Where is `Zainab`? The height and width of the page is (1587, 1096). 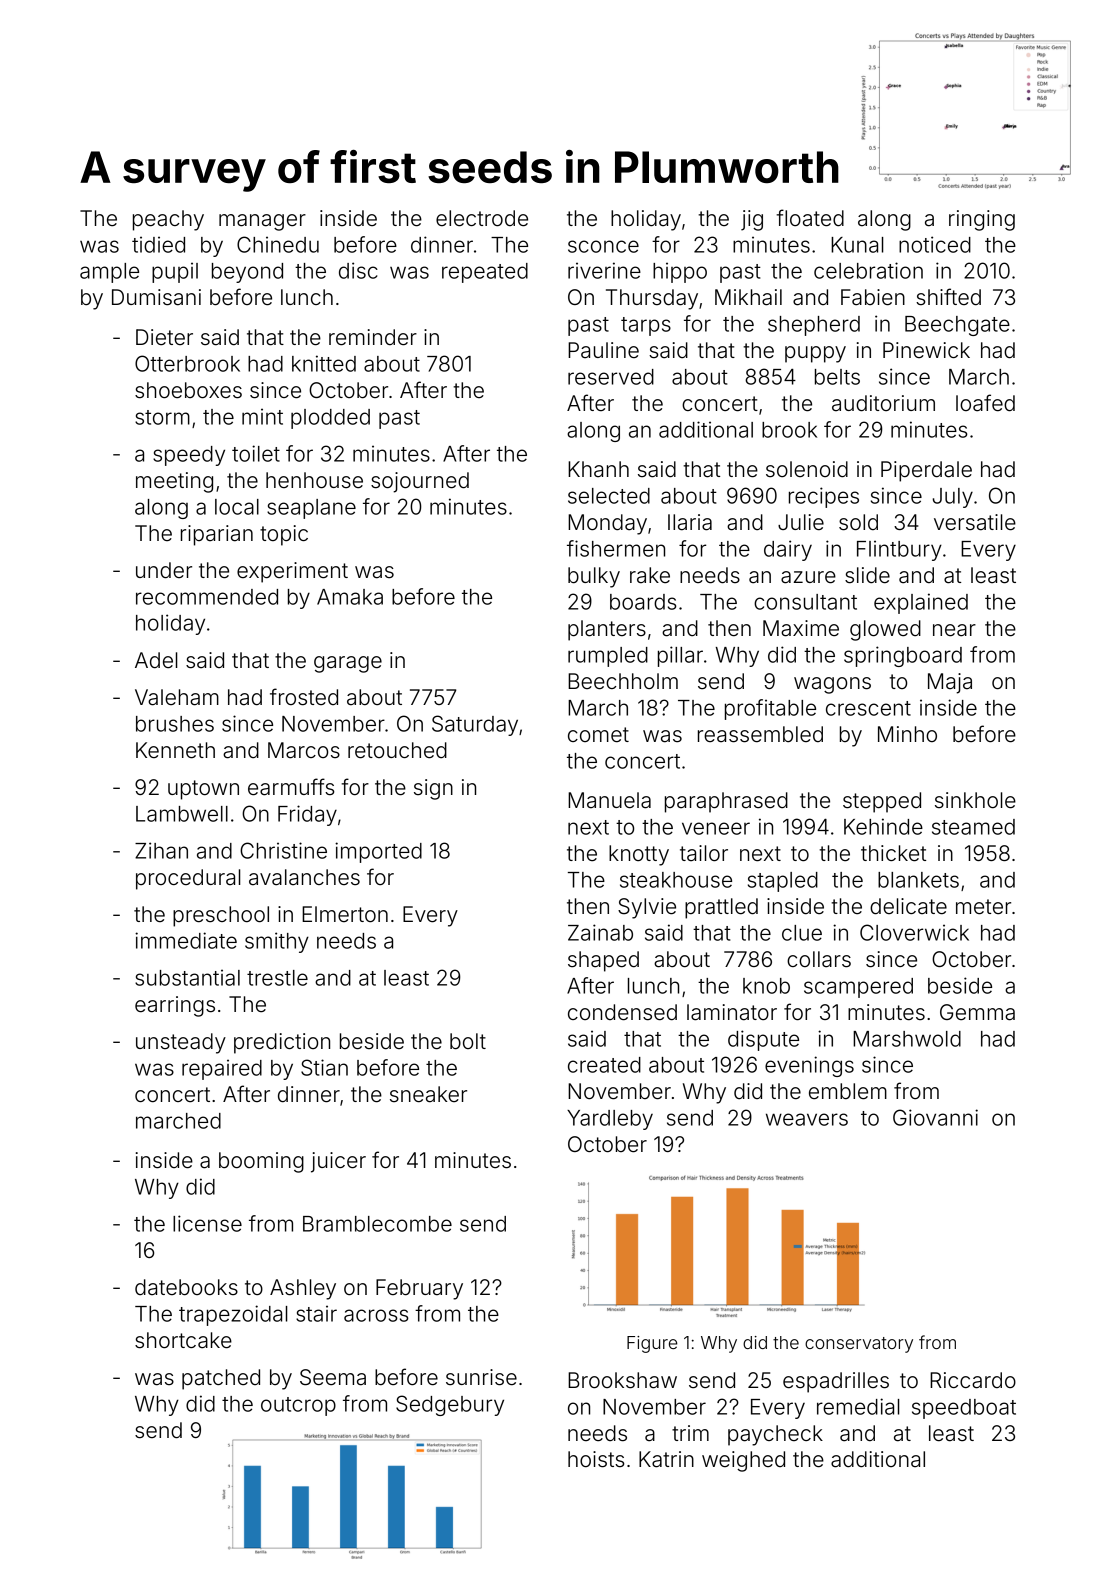 Zainab is located at coordinates (600, 932).
